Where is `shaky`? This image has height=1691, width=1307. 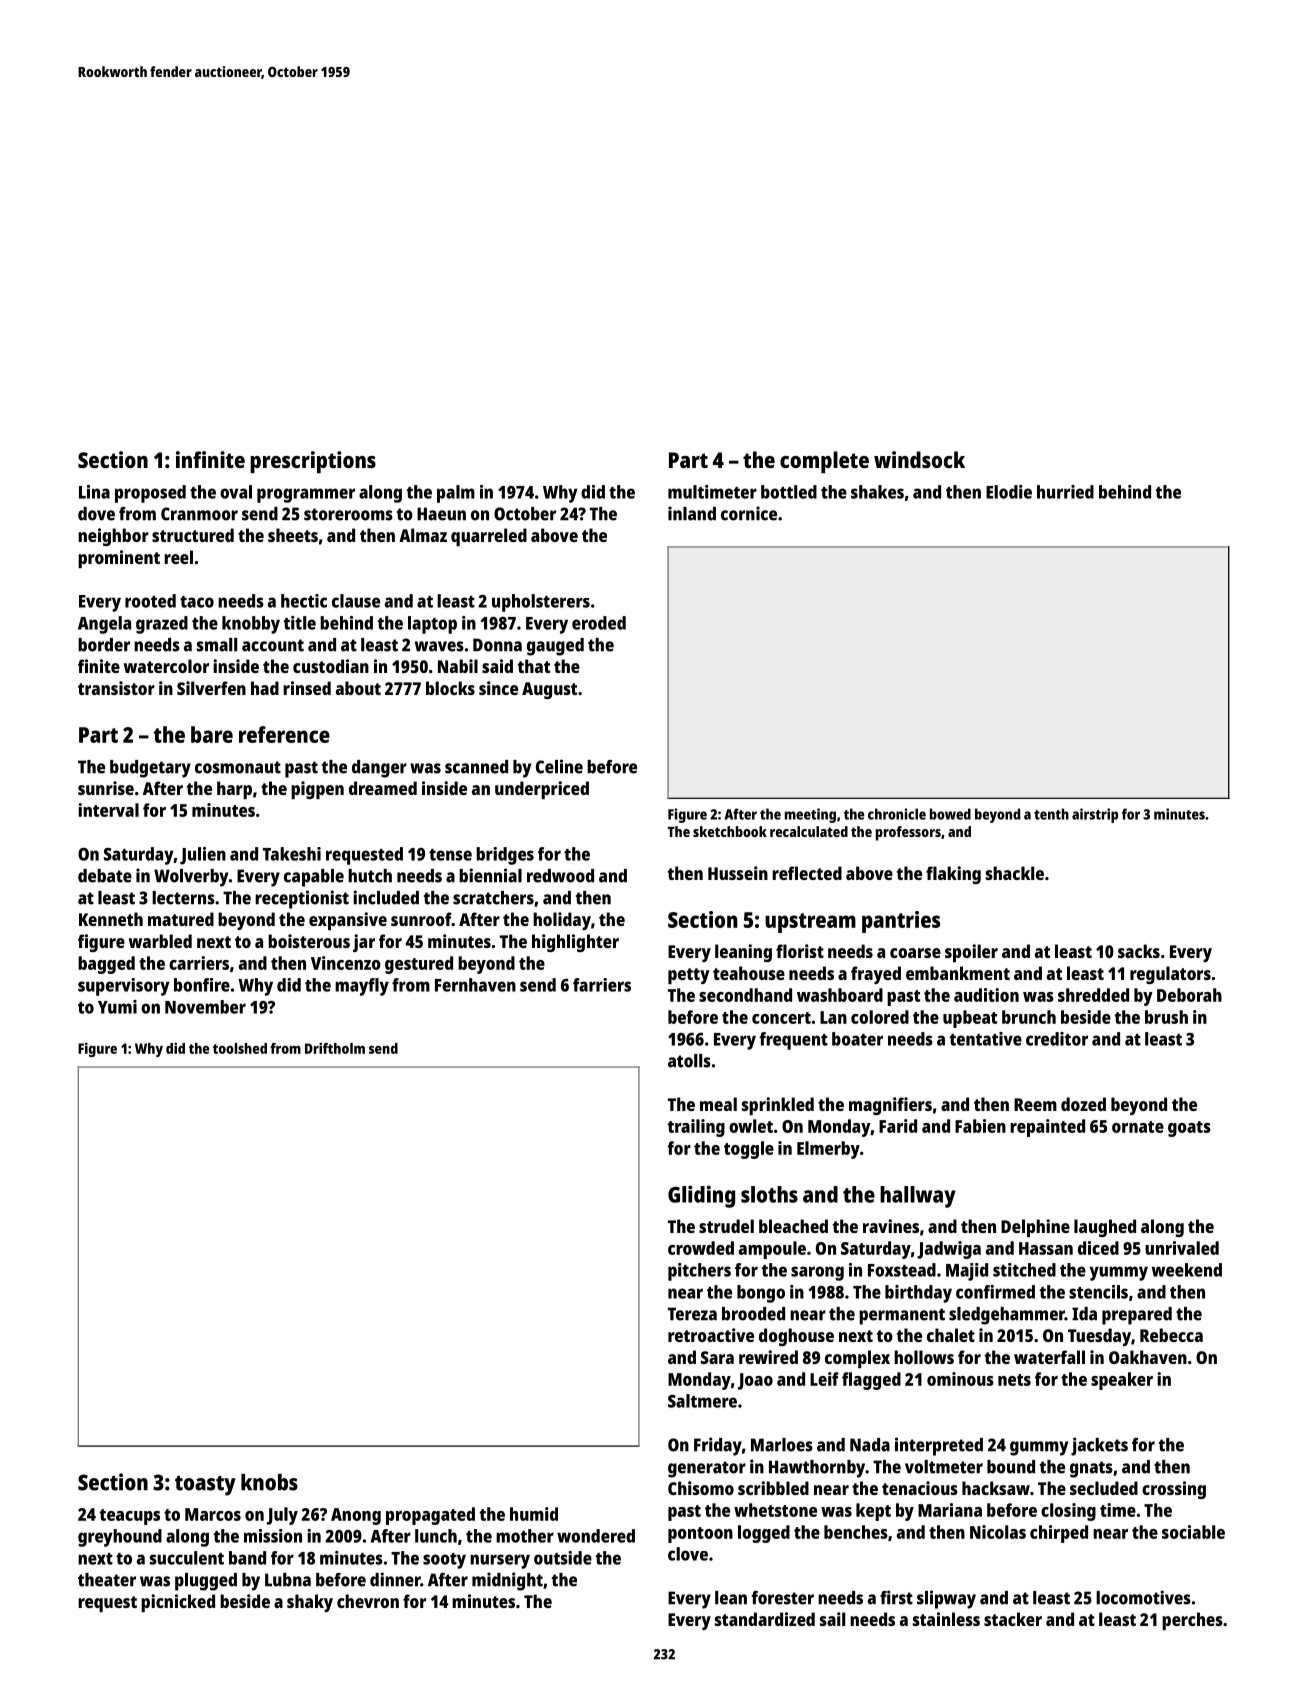
shaky is located at coordinates (310, 1603).
